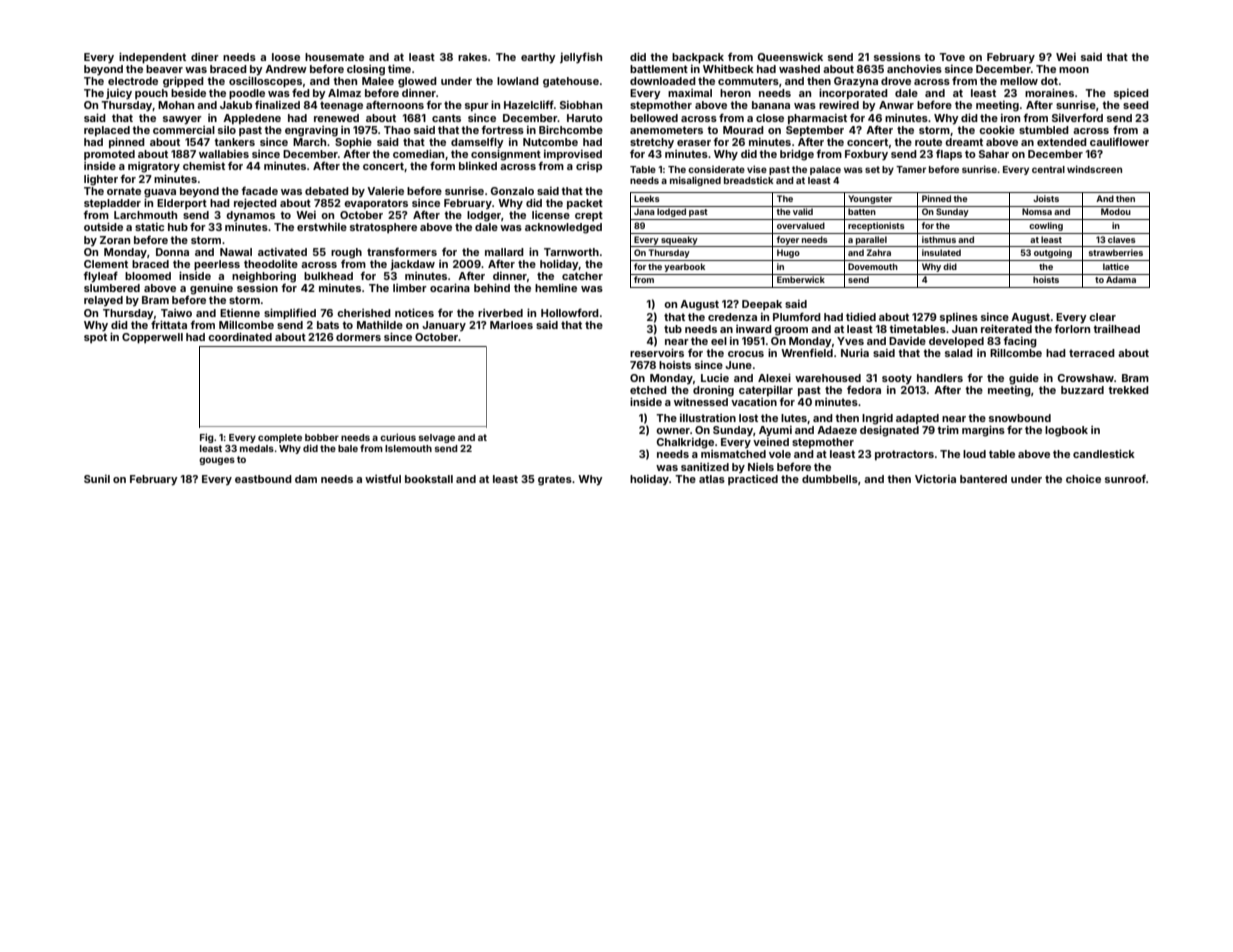 Image resolution: width=1233 pixels, height=952 pixels. Describe the element at coordinates (790, 57) in the screenshot. I see `Queenswick` at that location.
